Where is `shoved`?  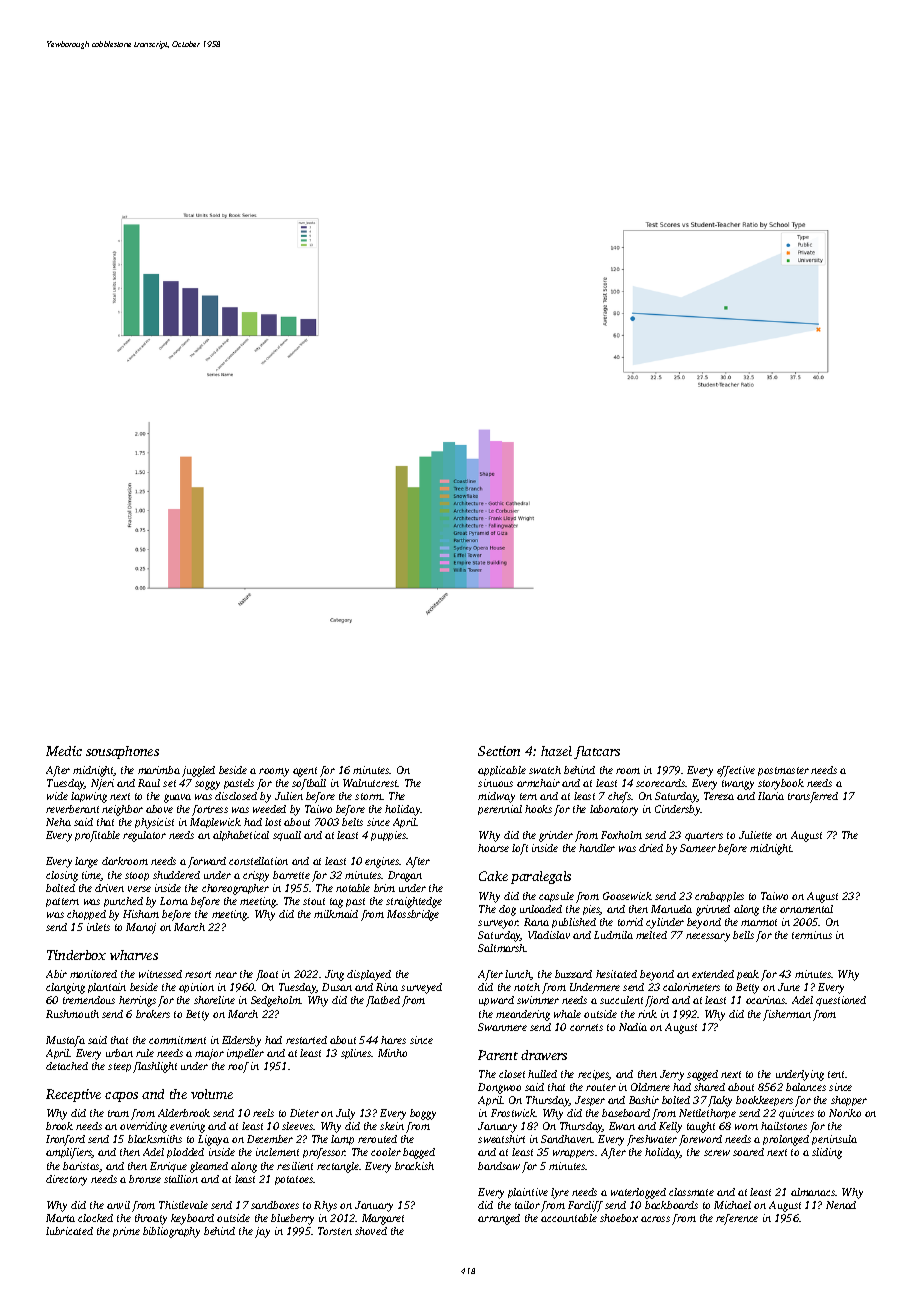 shoved is located at coordinates (371, 1231).
